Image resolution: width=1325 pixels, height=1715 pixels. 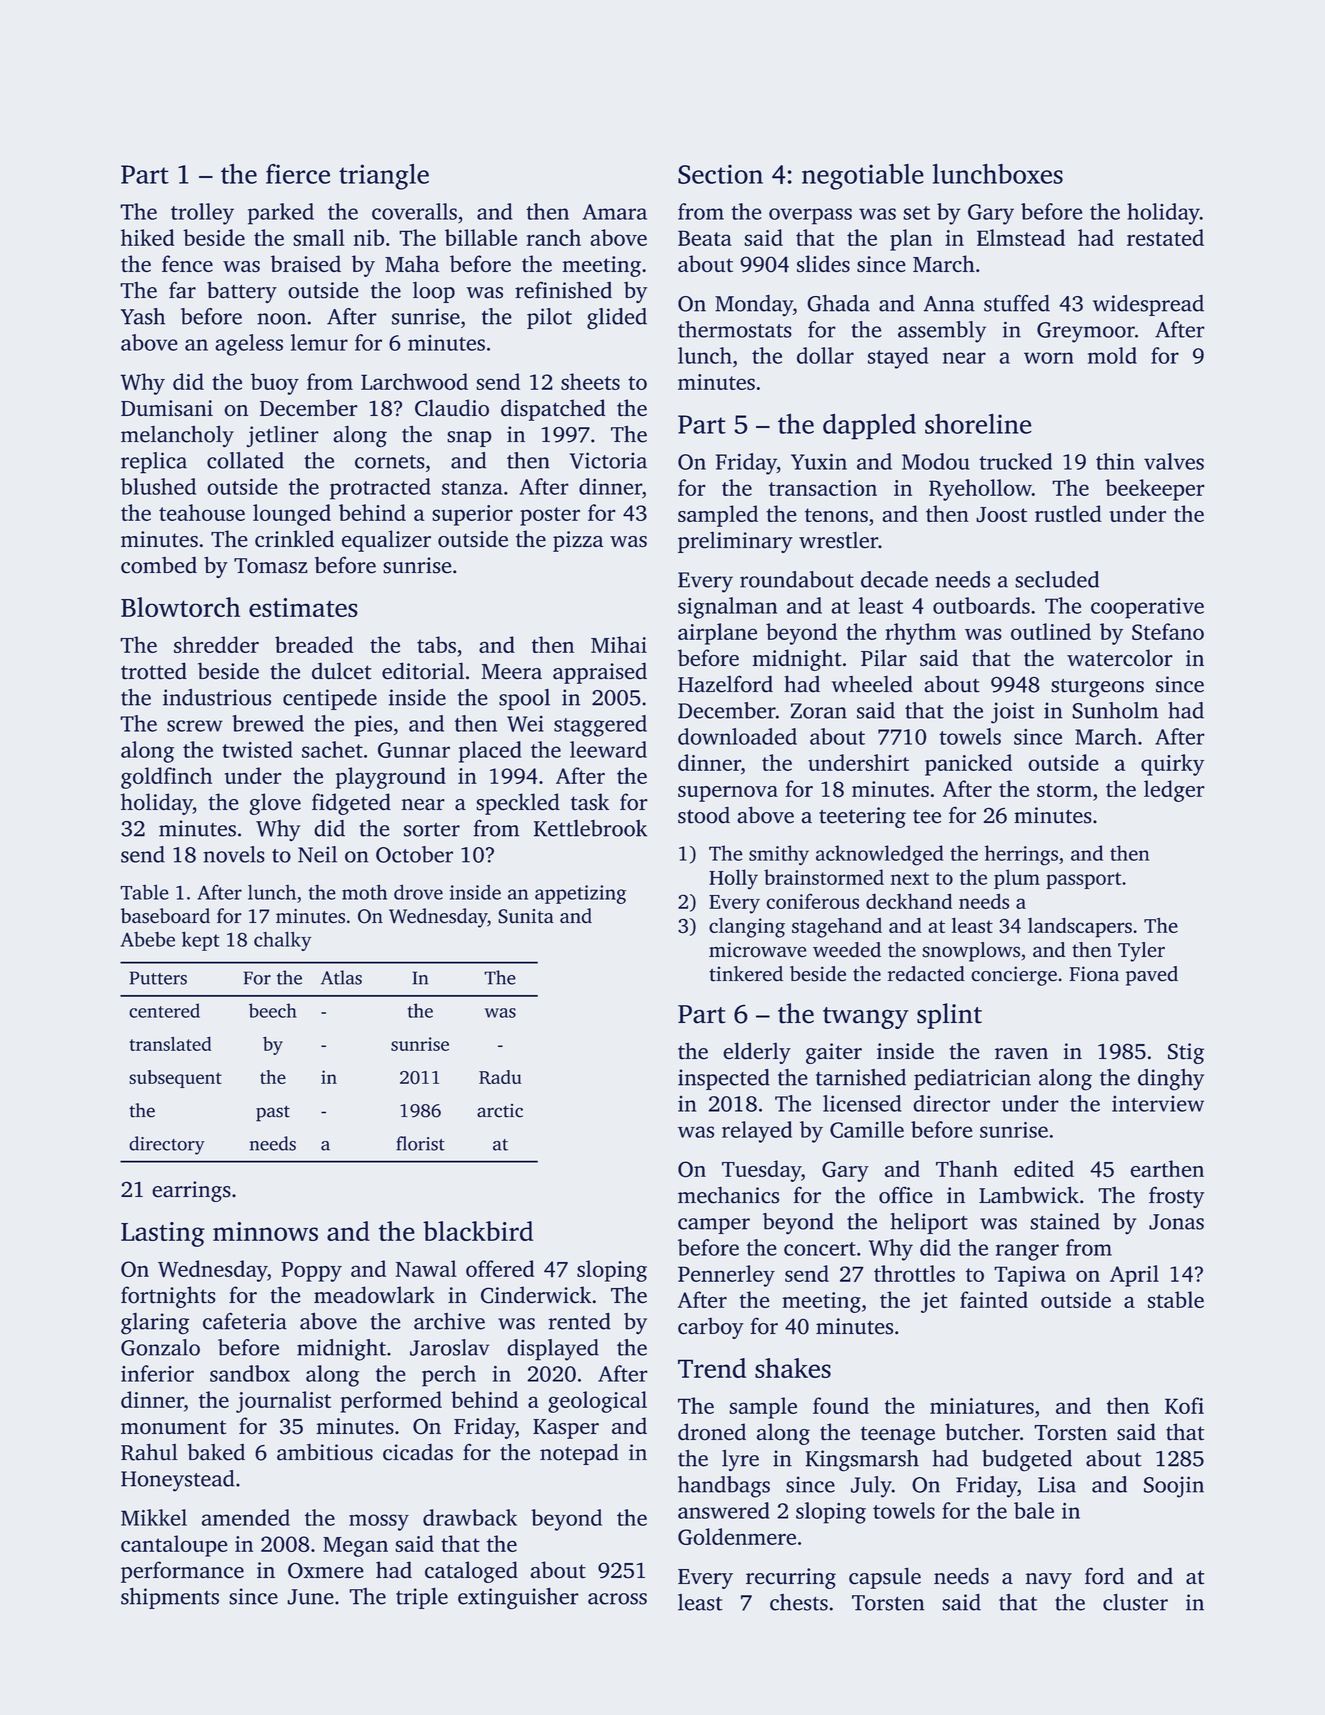 I want to click on Sunita, so click(x=526, y=916).
